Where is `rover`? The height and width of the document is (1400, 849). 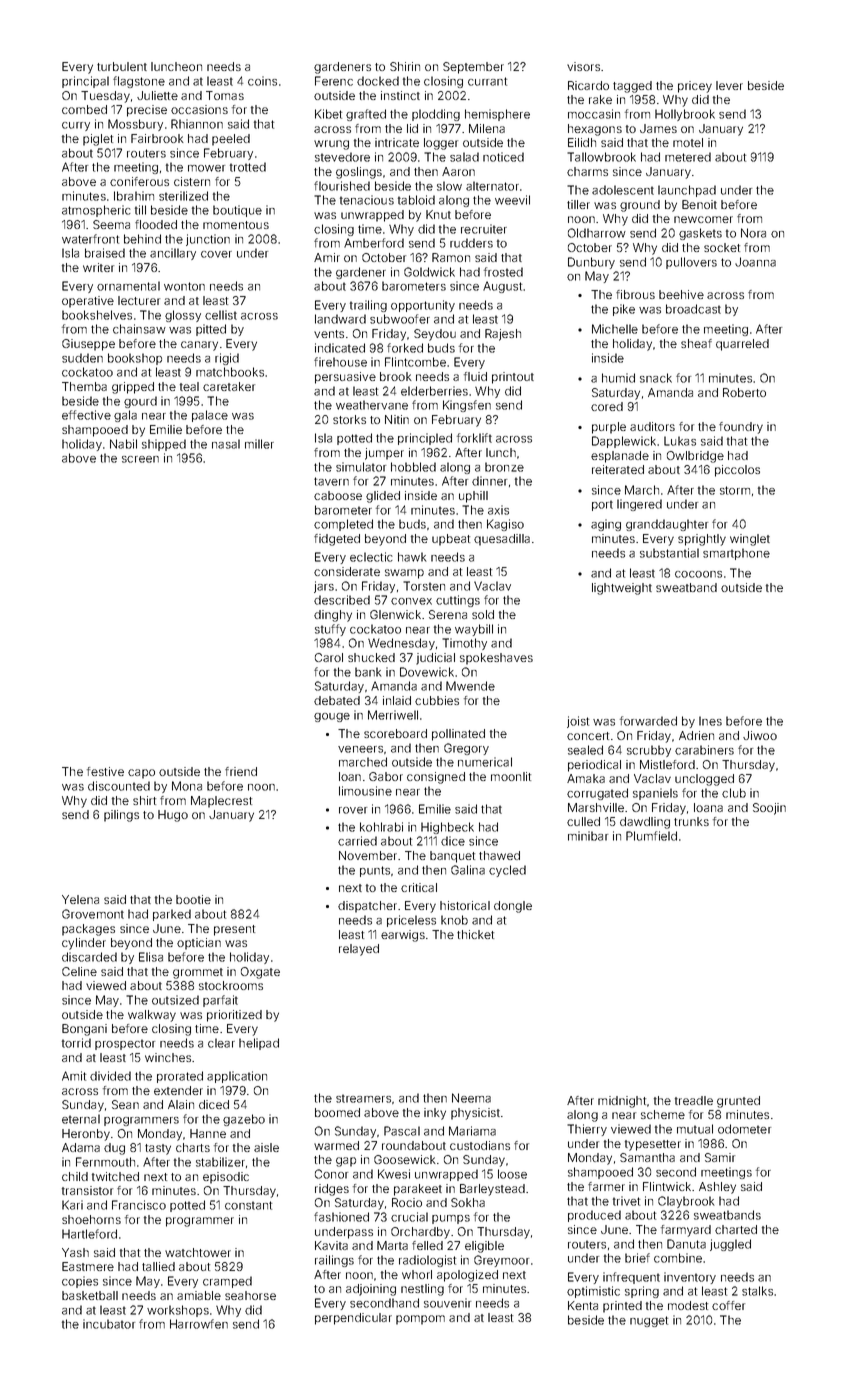 rover is located at coordinates (353, 810).
